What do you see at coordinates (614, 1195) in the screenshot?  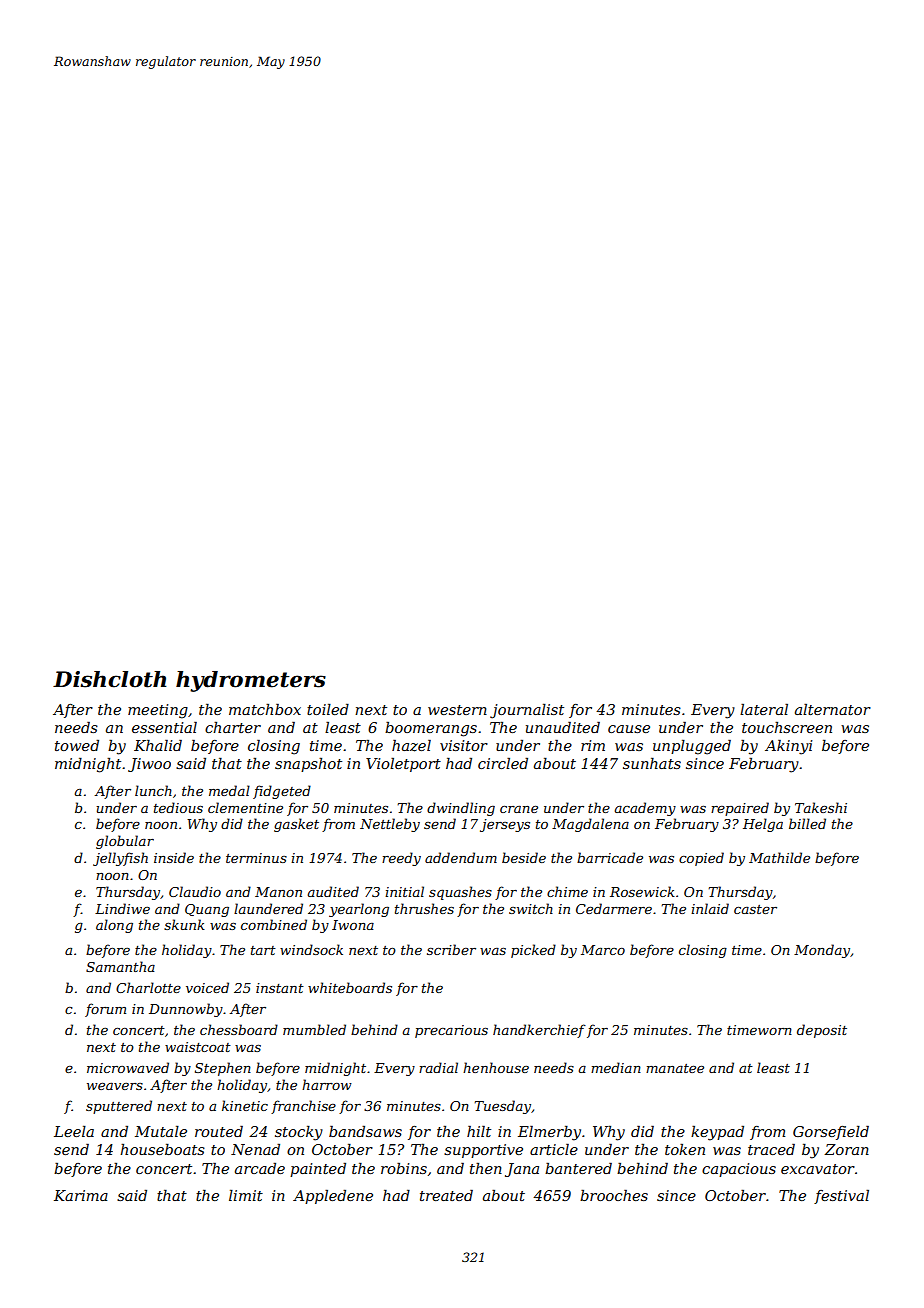 I see `brooches` at bounding box center [614, 1195].
